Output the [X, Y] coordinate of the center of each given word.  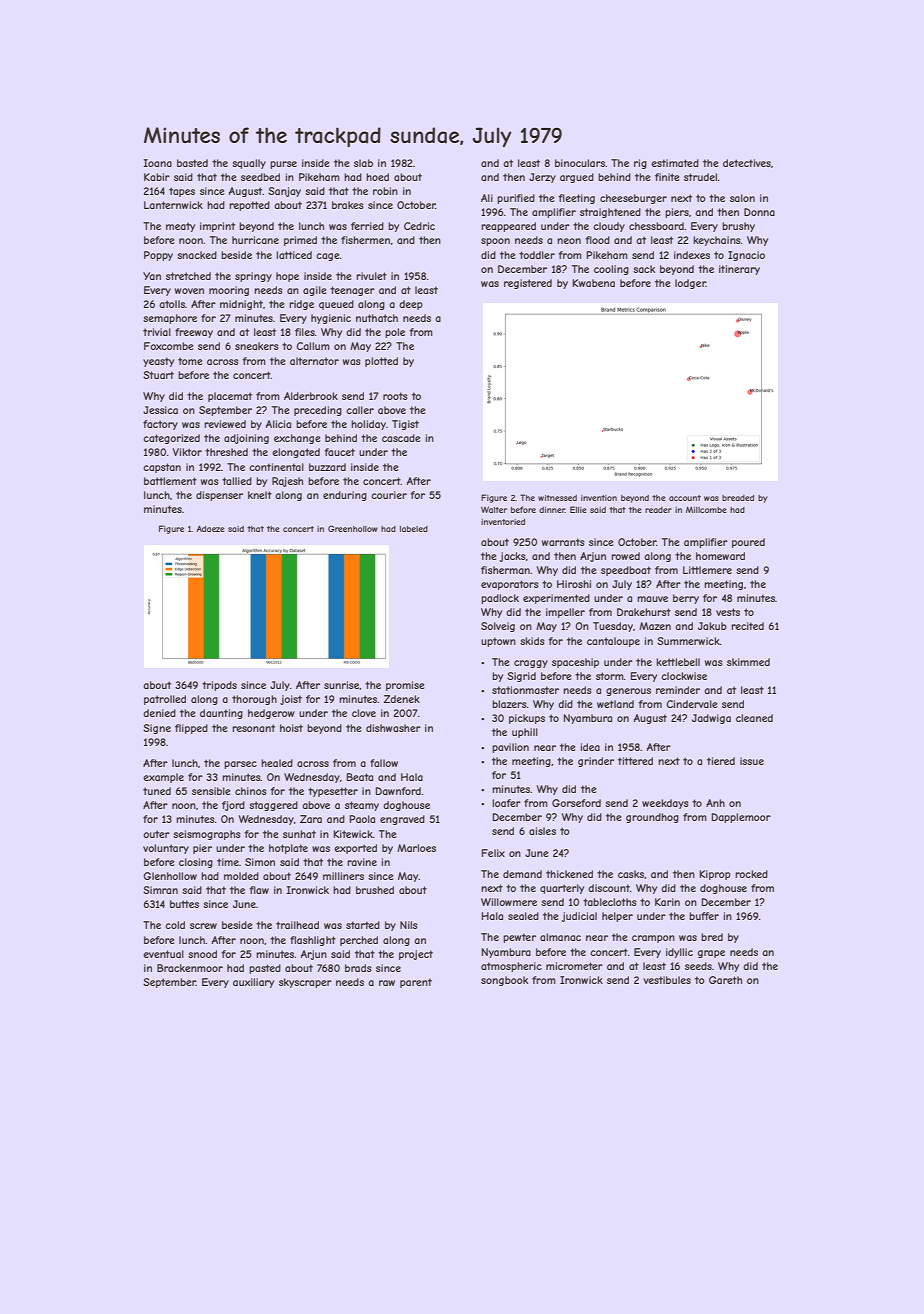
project [416, 955]
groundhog [652, 818]
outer [156, 834]
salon [742, 198]
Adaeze [210, 528]
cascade [401, 438]
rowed [625, 556]
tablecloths [610, 902]
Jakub [712, 626]
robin [385, 191]
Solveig [498, 627]
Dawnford [398, 791]
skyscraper [305, 983]
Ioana [157, 163]
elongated [296, 453]
